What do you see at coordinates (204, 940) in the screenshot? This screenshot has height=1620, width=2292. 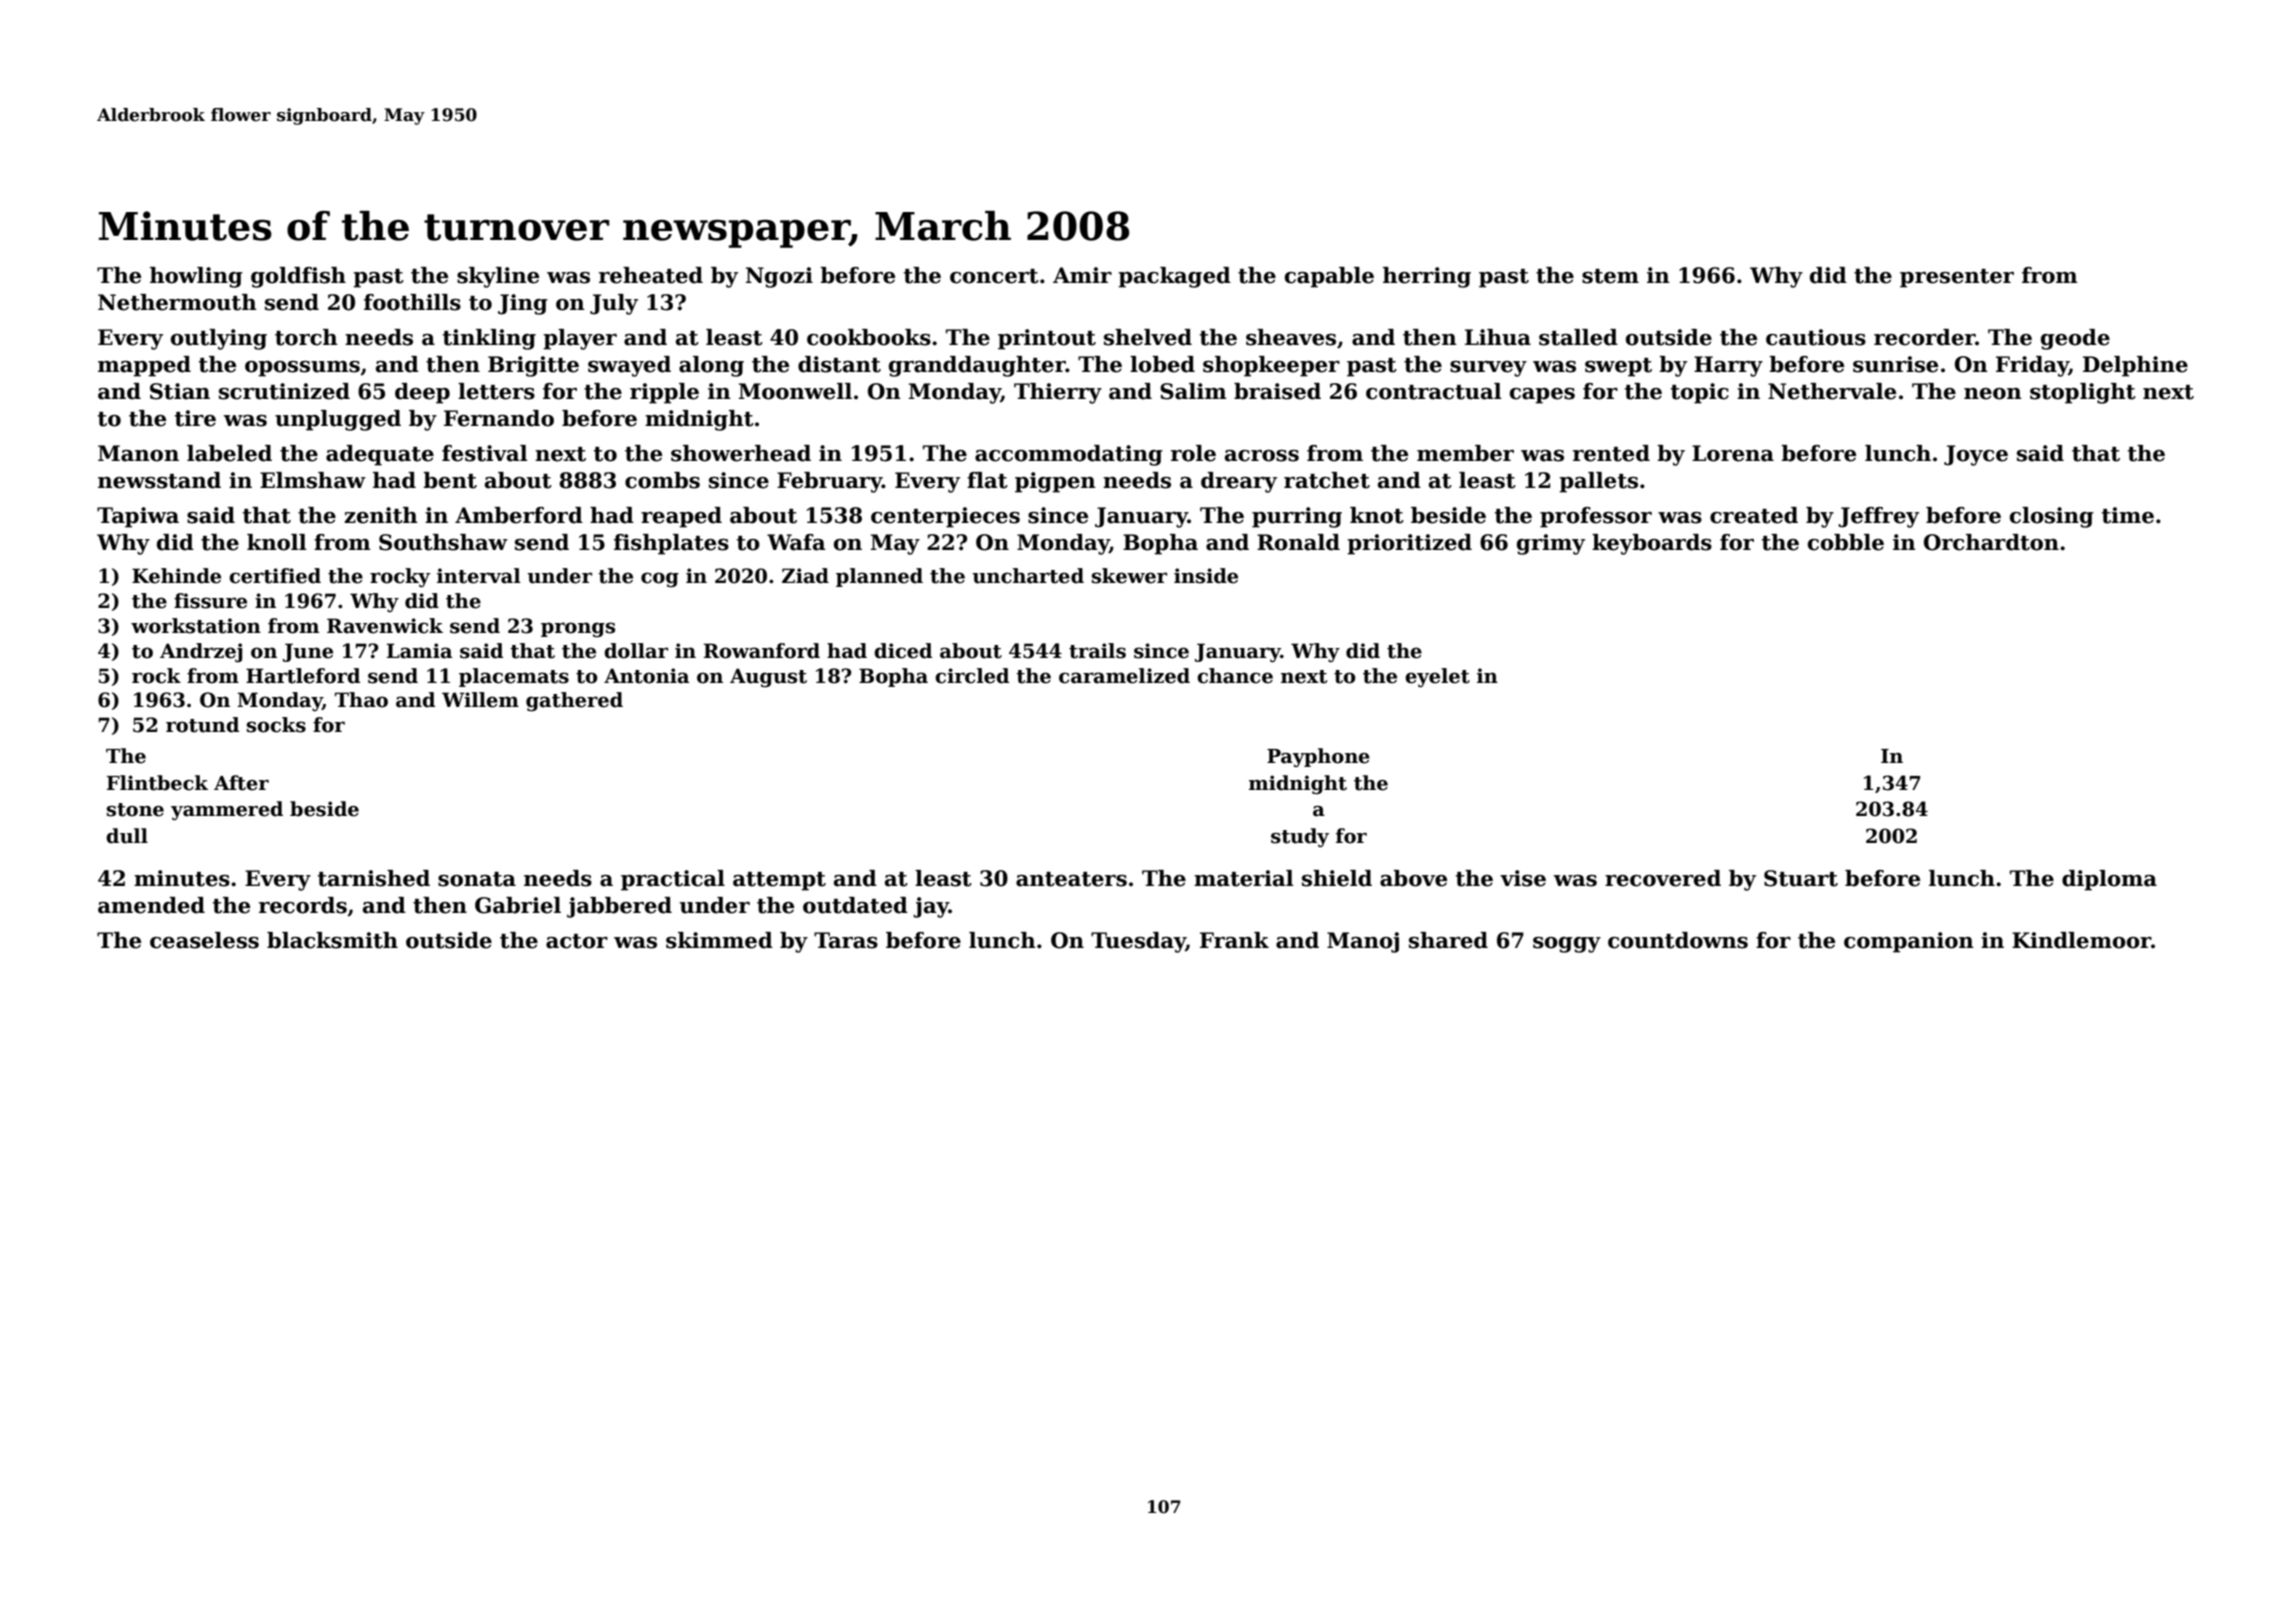 I see `ceaseless` at bounding box center [204, 940].
